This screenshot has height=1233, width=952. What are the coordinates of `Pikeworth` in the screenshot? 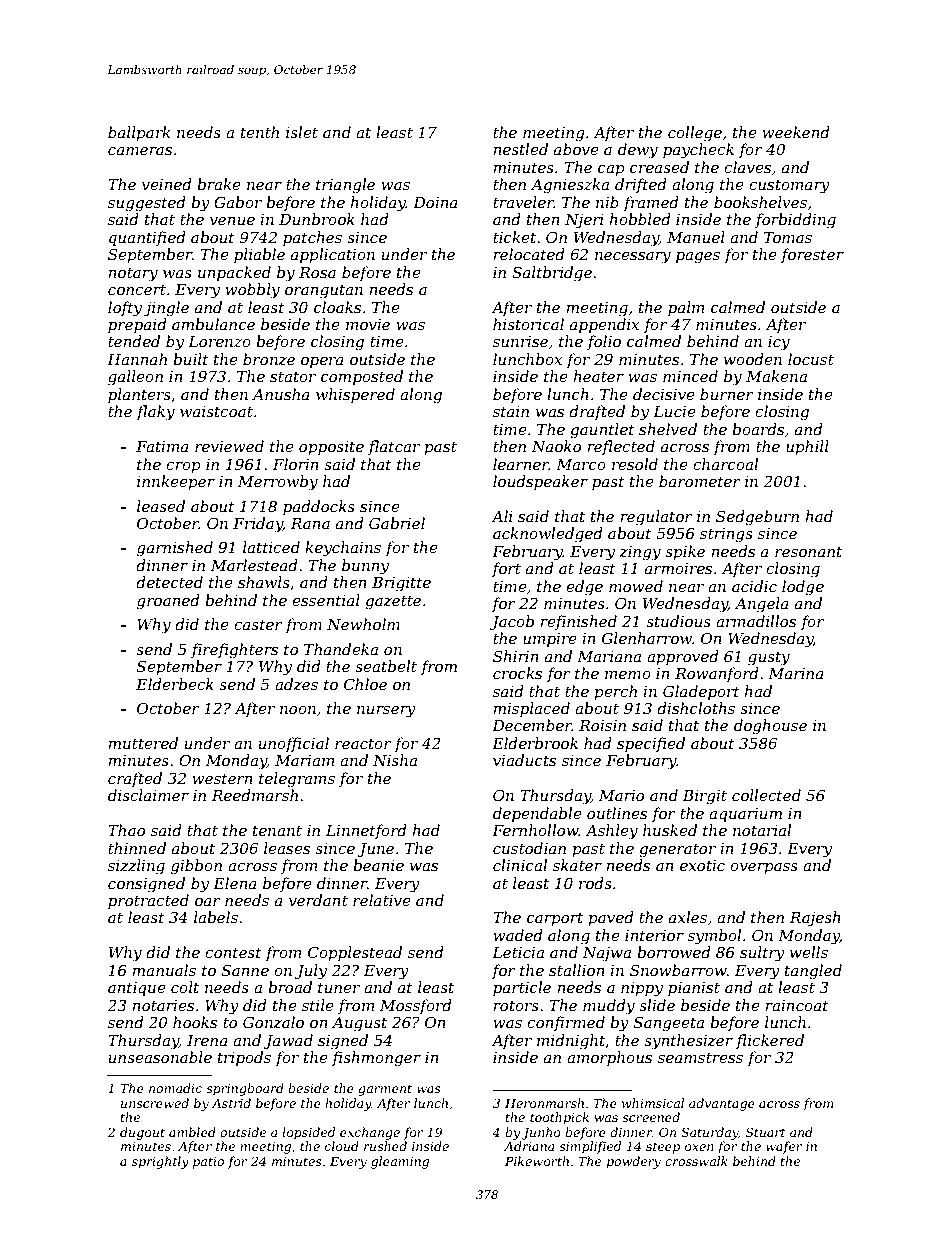 It's located at (537, 1161).
